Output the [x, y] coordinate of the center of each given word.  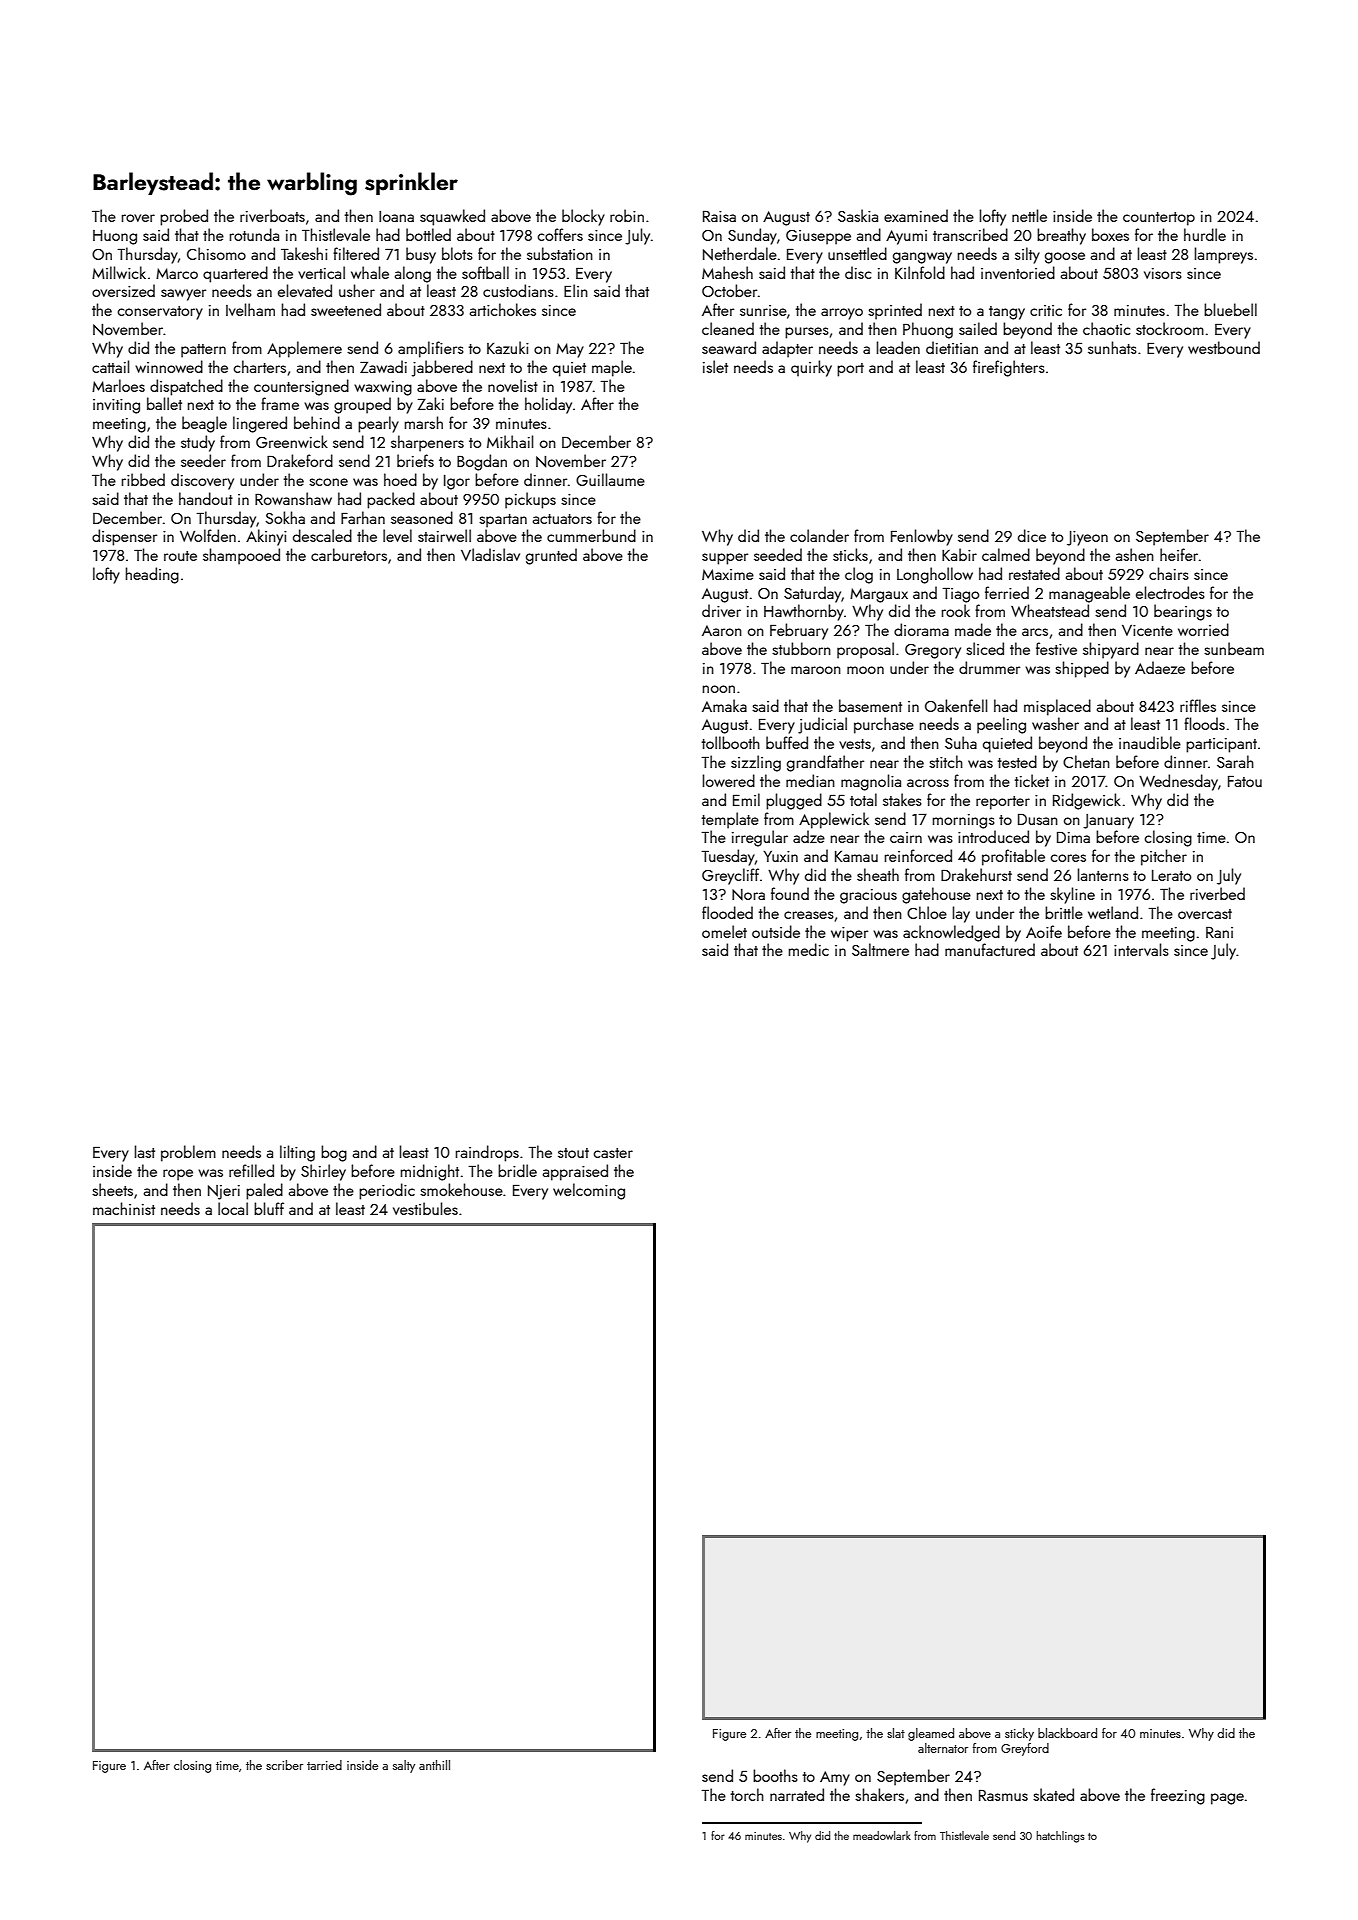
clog [859, 575]
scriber [284, 1765]
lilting [297, 1153]
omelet [724, 931]
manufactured [990, 949]
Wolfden [208, 535]
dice [1032, 535]
